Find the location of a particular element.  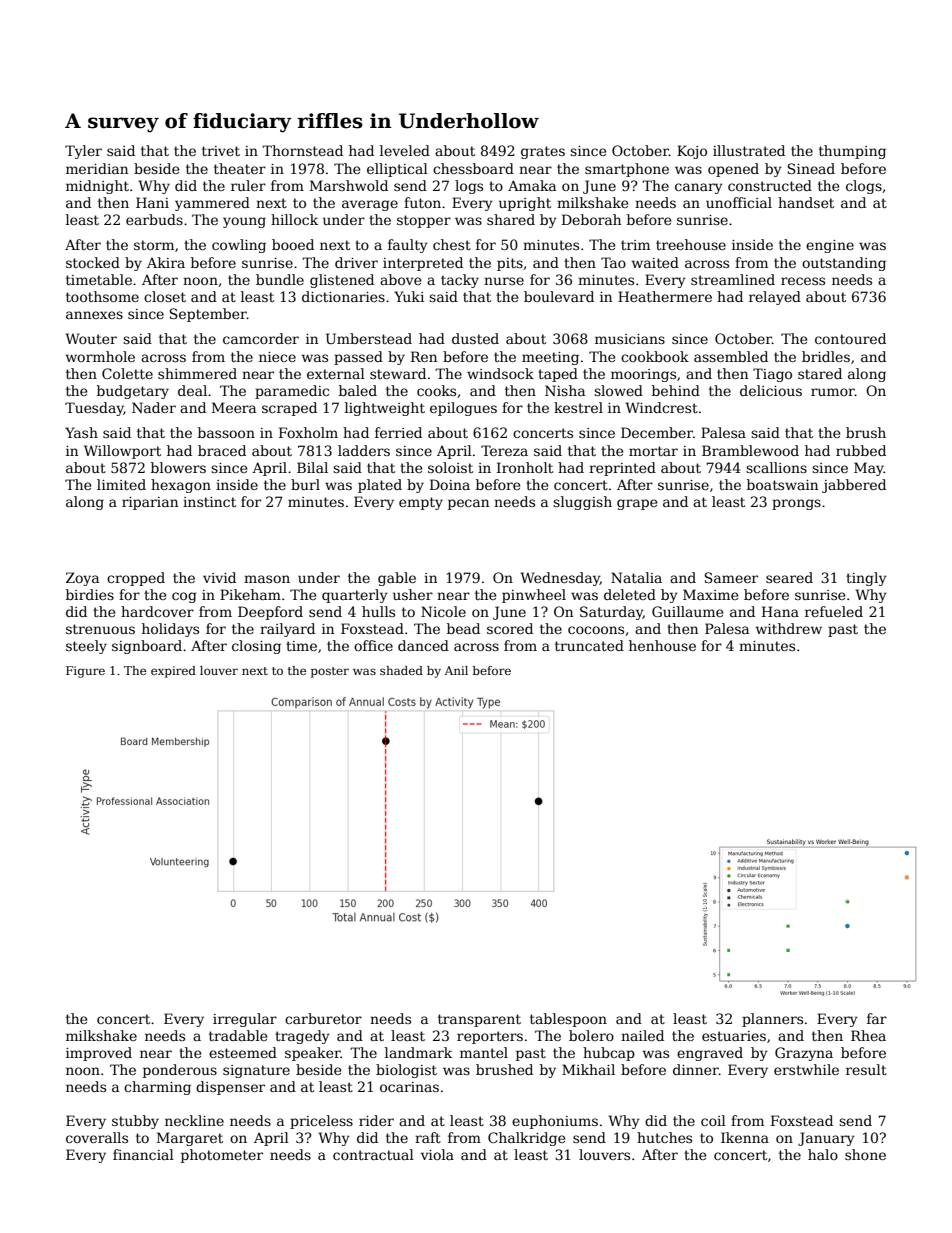

Nicole is located at coordinates (443, 611).
